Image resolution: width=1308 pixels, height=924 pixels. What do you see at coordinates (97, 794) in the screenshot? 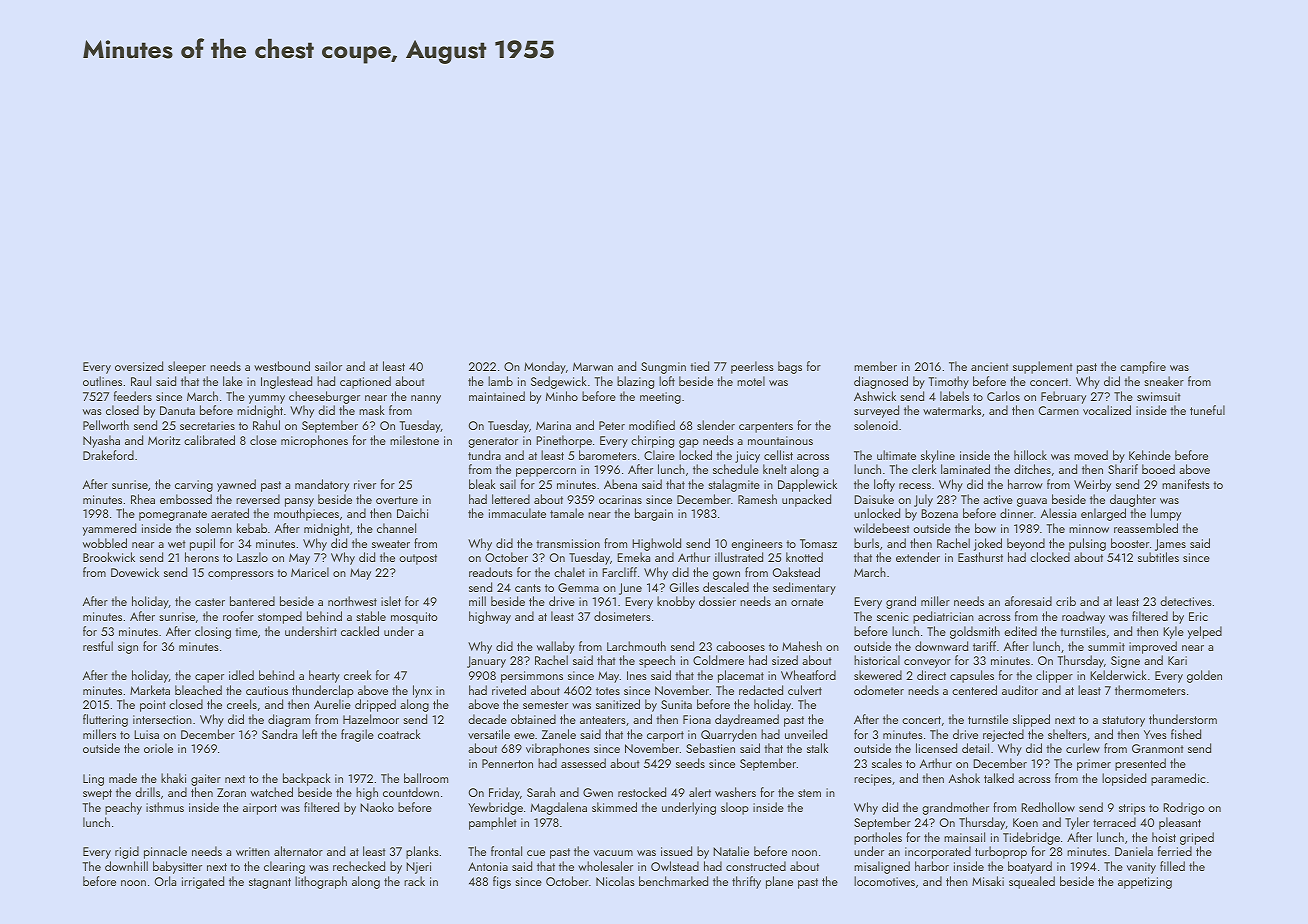
I see `swept` at bounding box center [97, 794].
